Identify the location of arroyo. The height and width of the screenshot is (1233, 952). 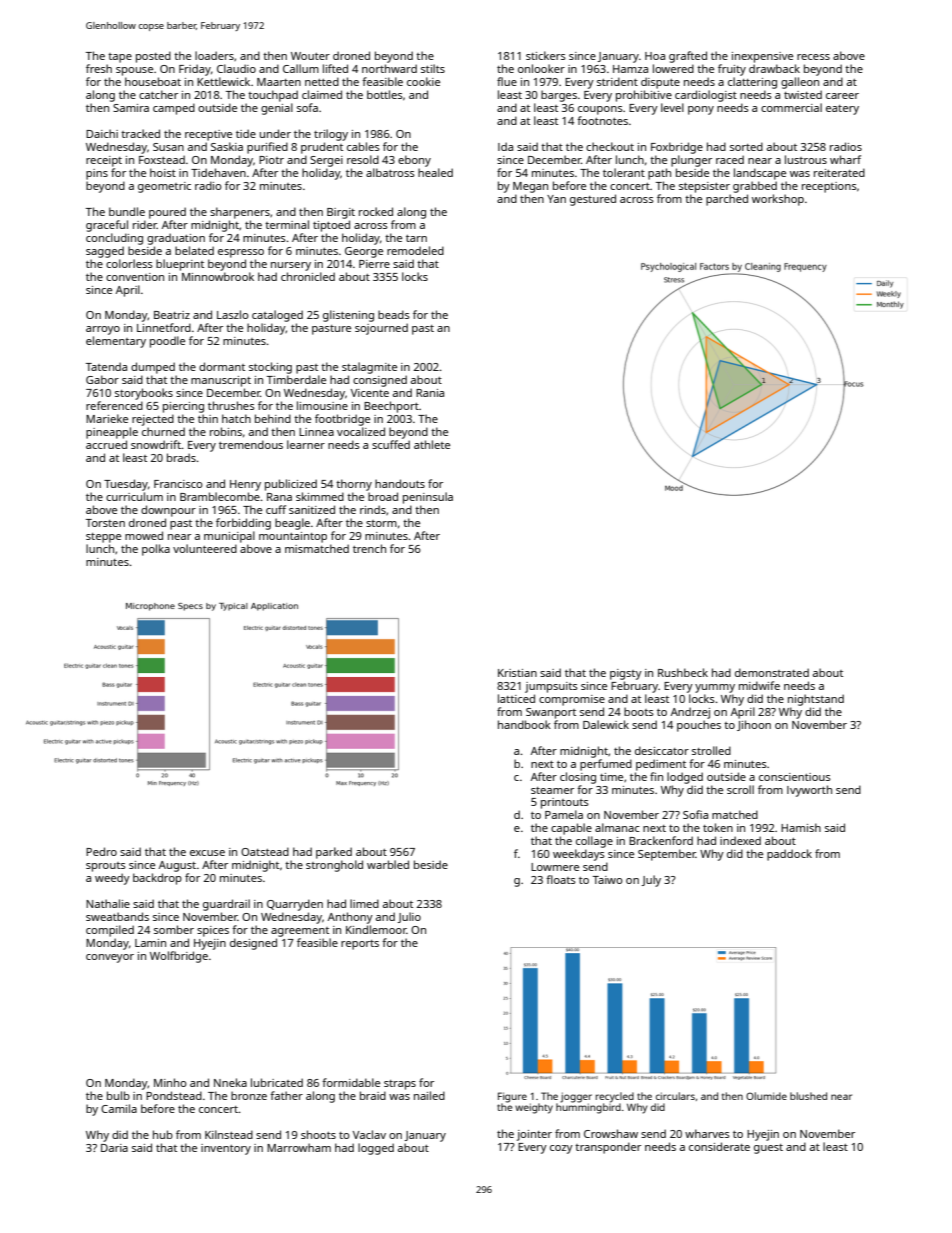
(103, 330).
